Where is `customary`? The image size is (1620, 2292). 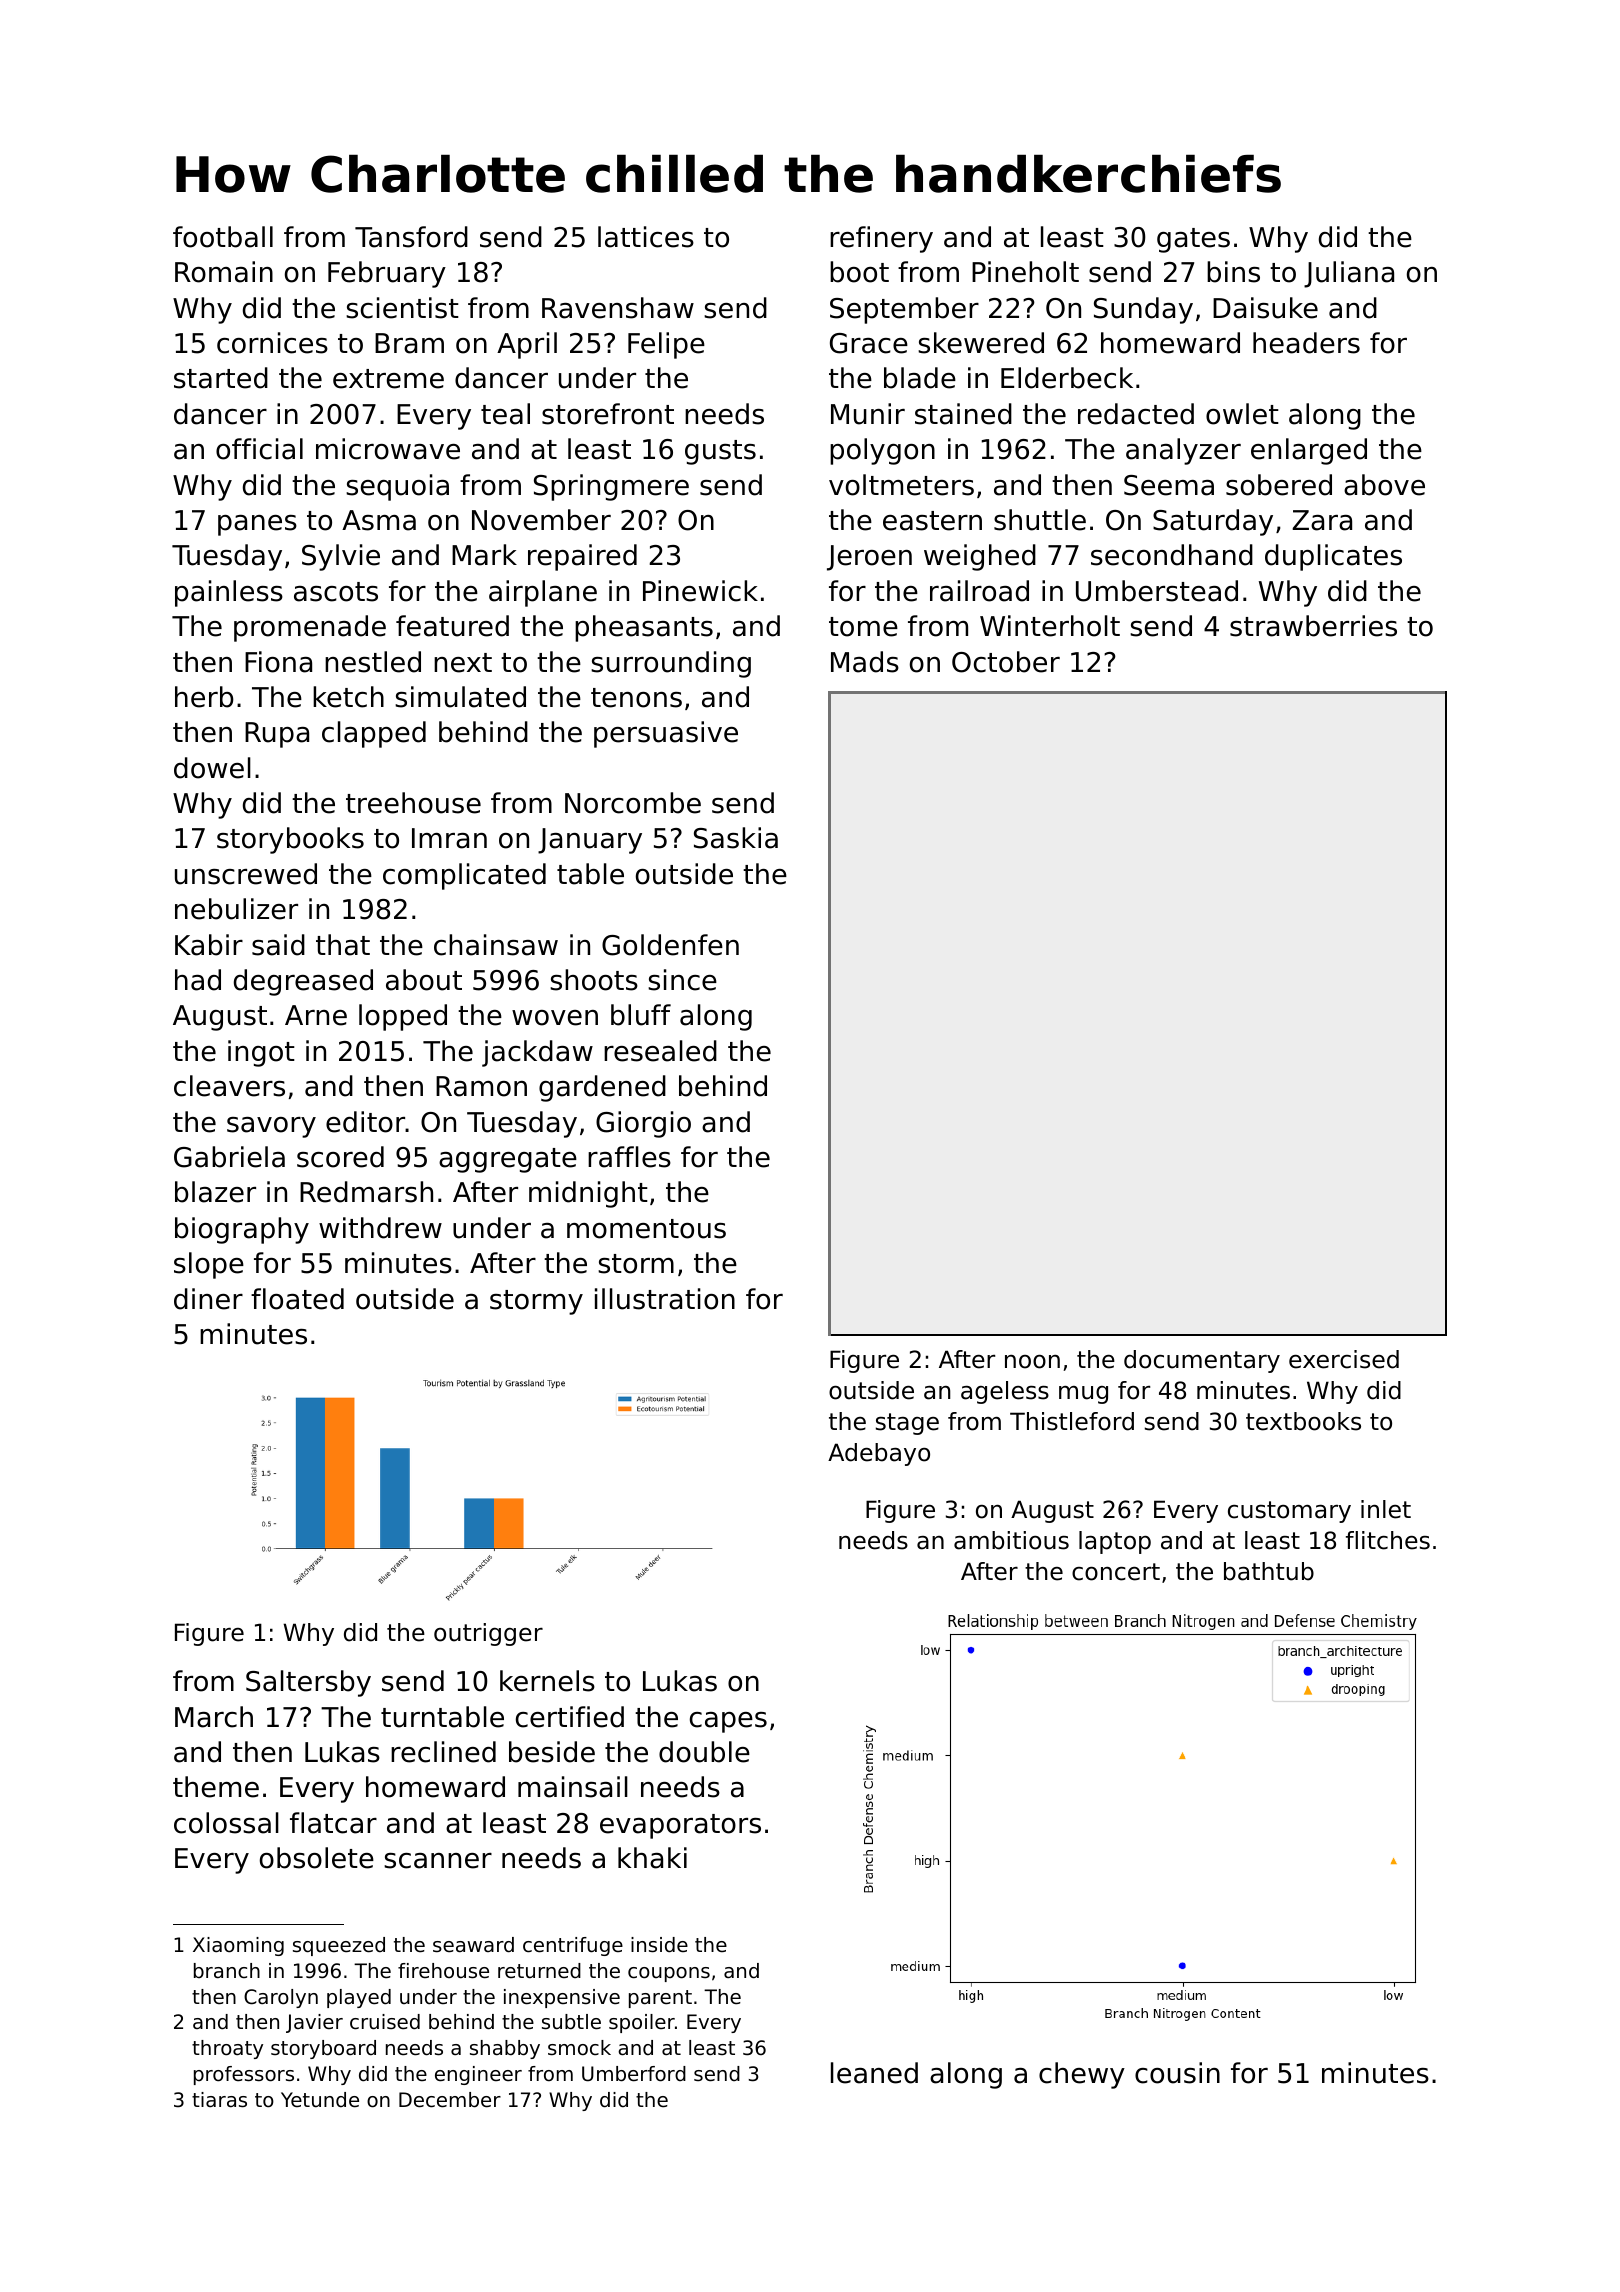
customary is located at coordinates (1289, 1512).
